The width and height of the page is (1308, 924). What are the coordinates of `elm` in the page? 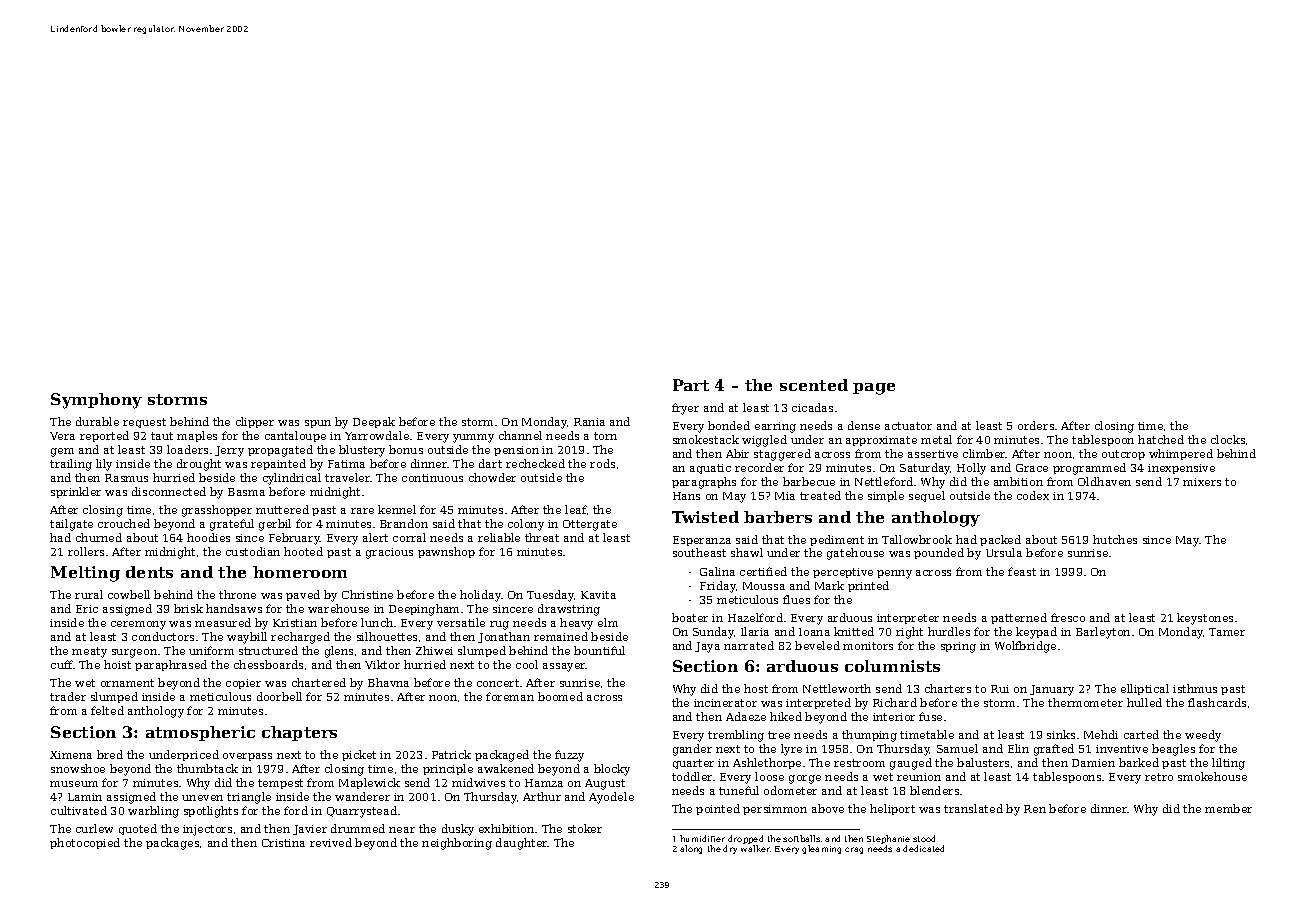 It's located at (608, 622).
